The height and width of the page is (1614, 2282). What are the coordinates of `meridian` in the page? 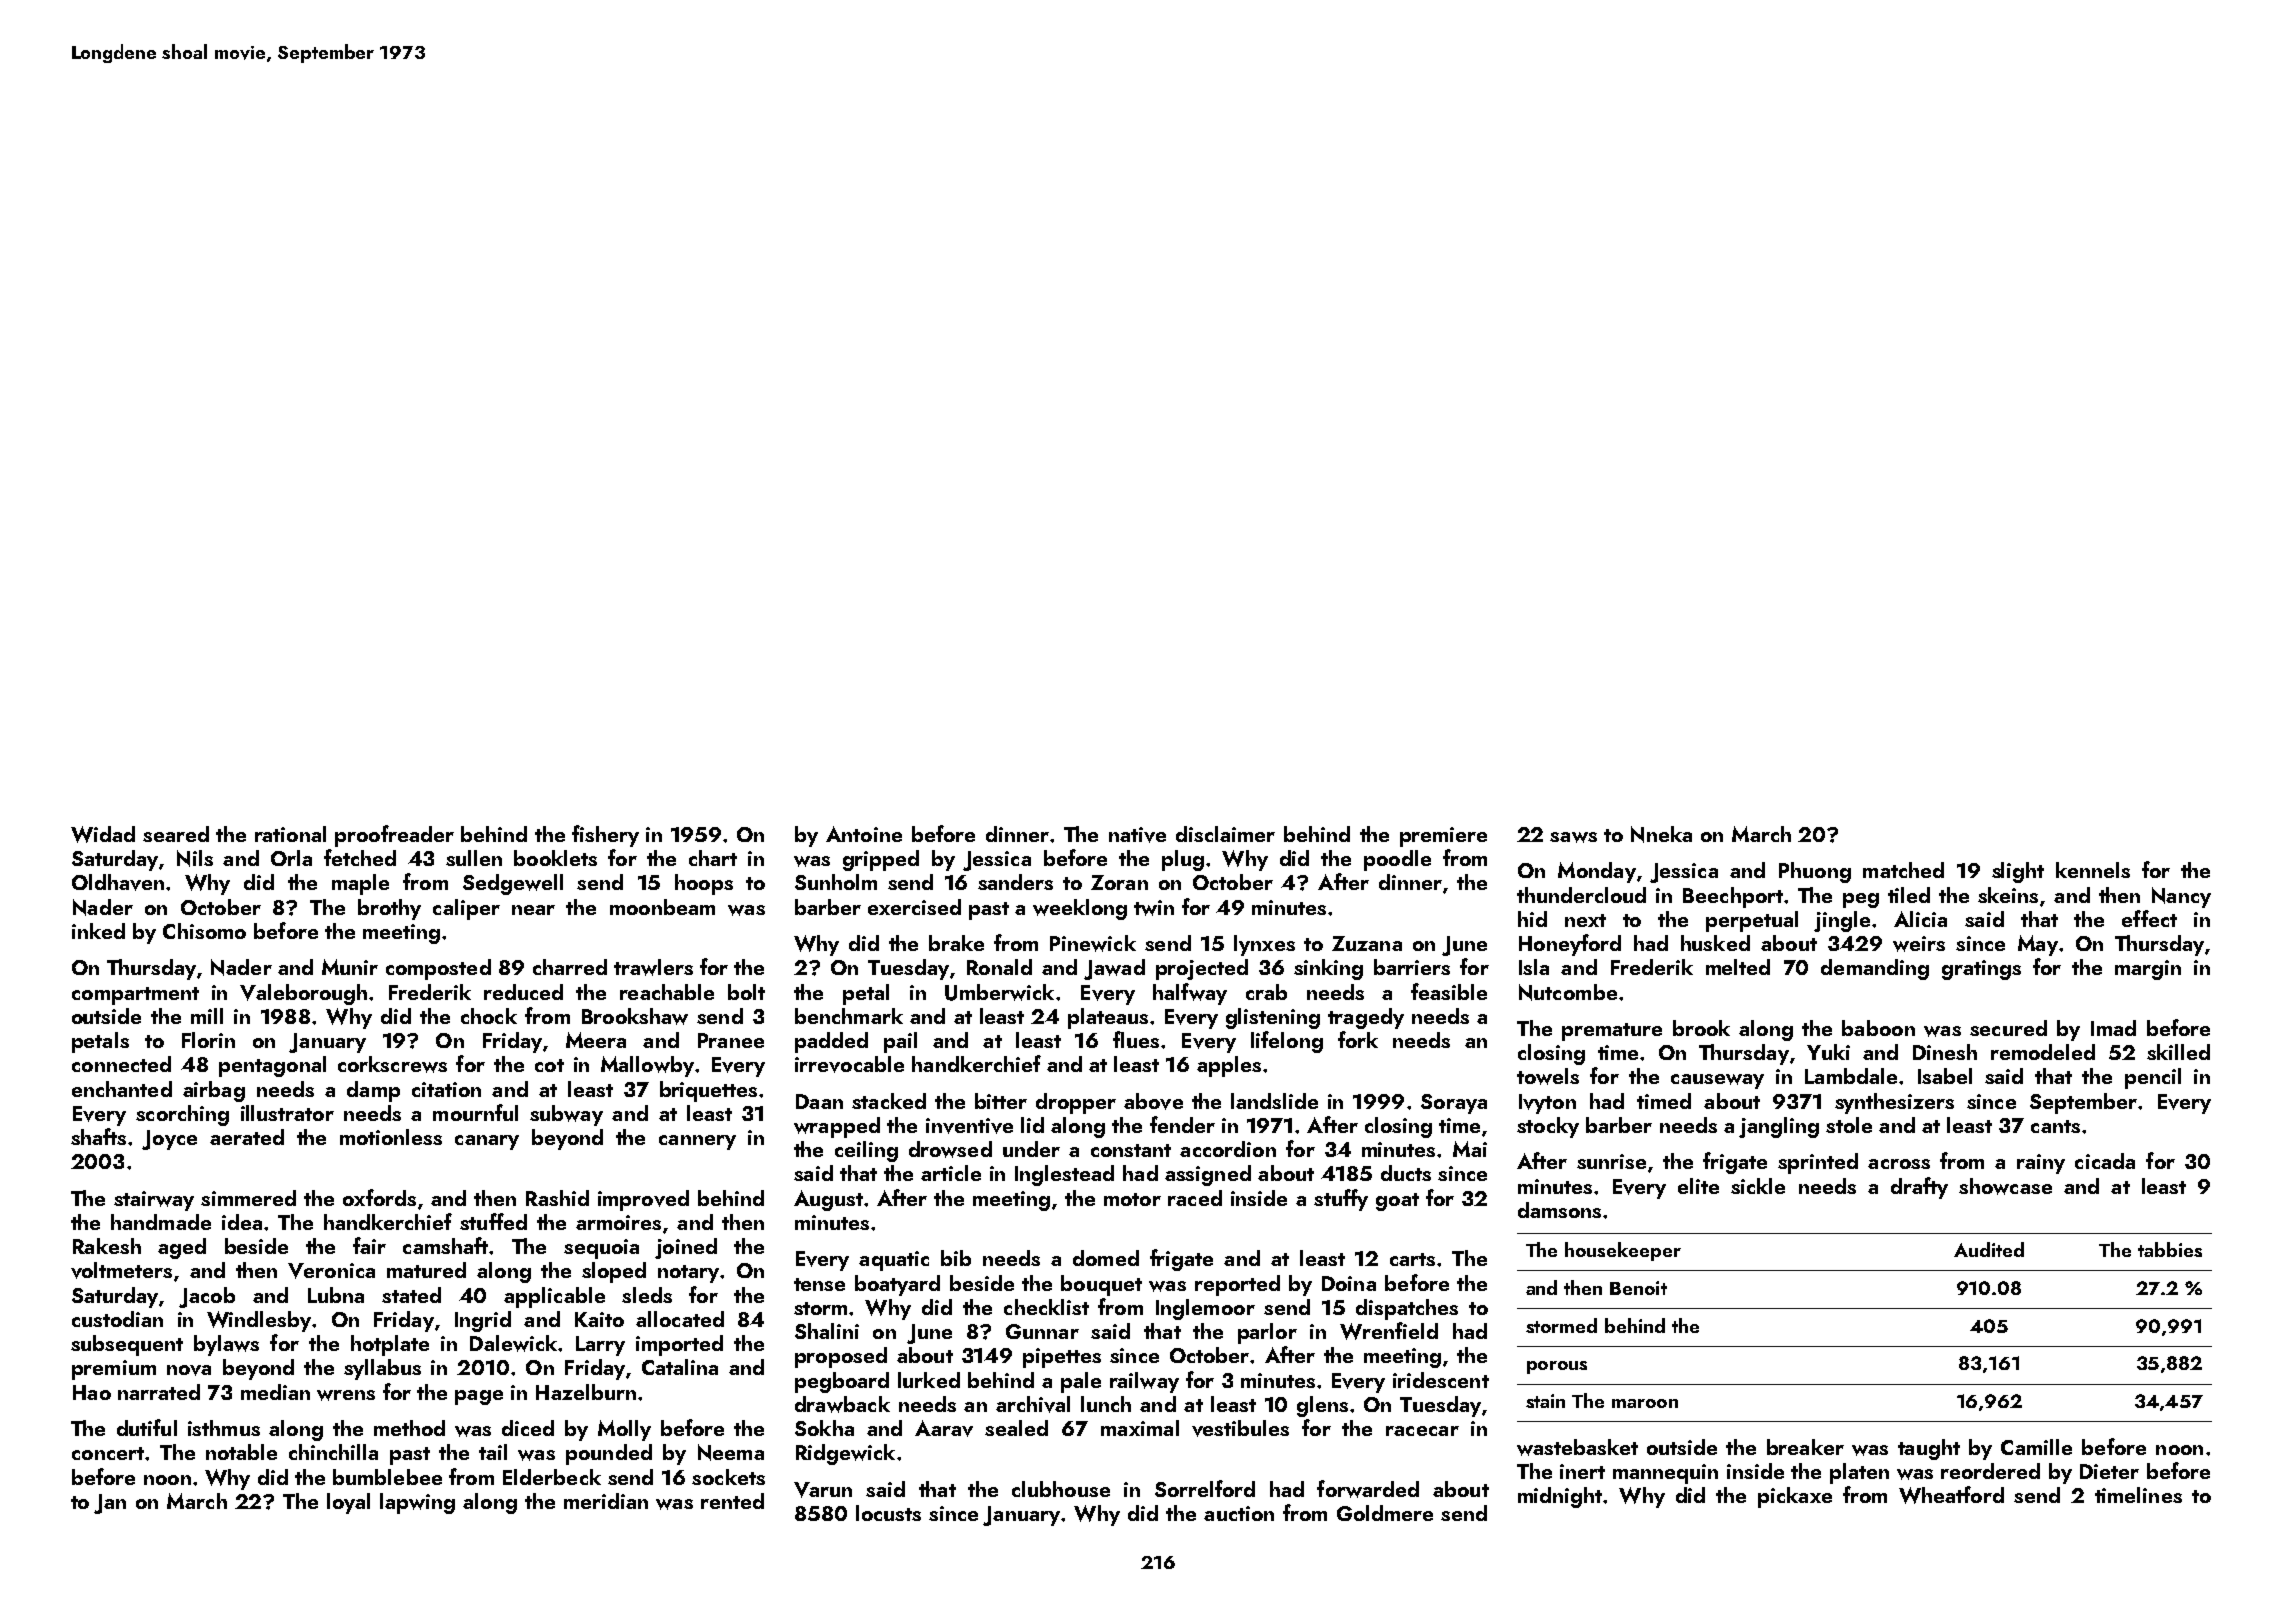 It's located at (606, 1501).
